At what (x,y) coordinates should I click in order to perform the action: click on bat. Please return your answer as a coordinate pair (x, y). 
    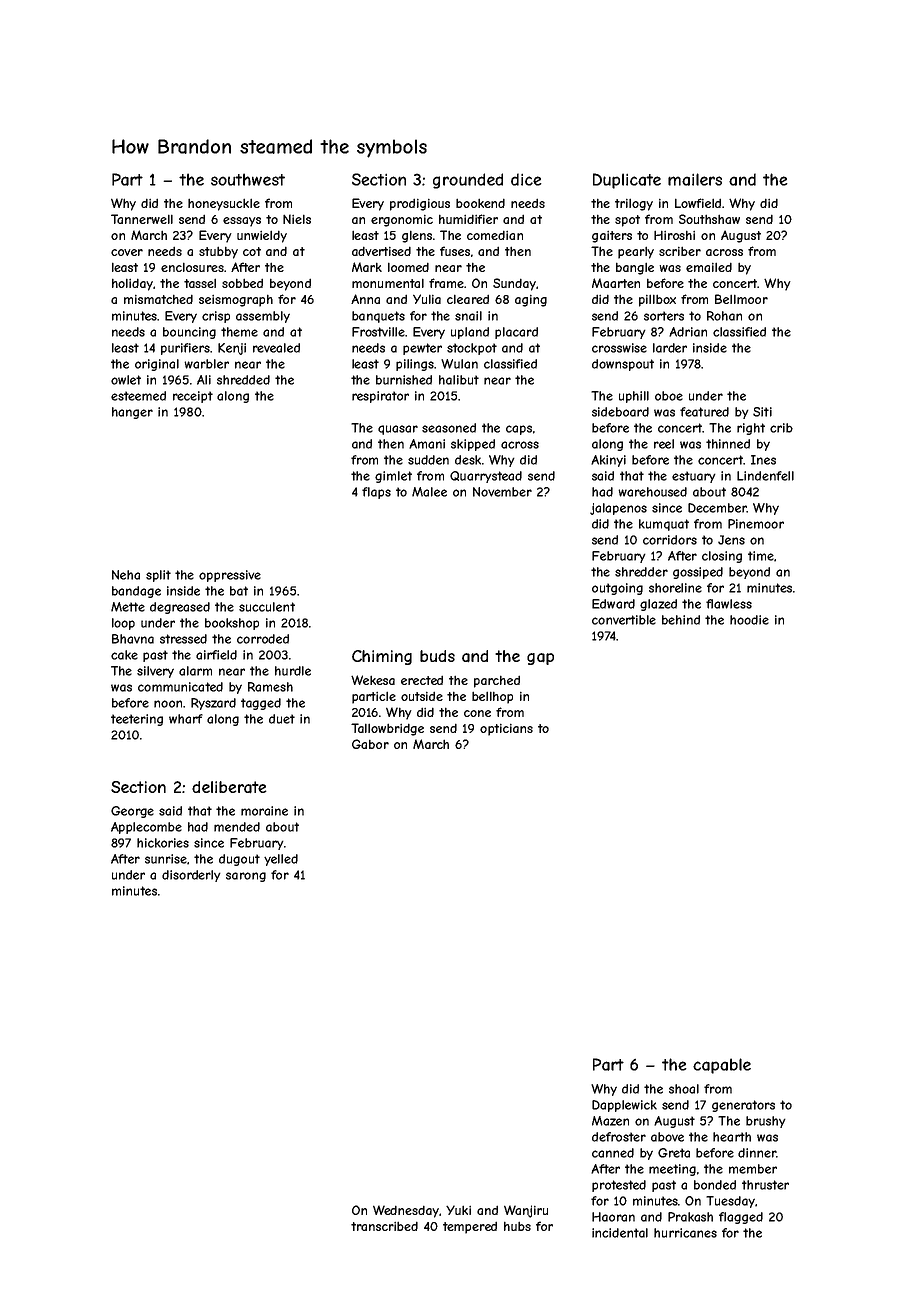
    Looking at the image, I should click on (239, 591).
